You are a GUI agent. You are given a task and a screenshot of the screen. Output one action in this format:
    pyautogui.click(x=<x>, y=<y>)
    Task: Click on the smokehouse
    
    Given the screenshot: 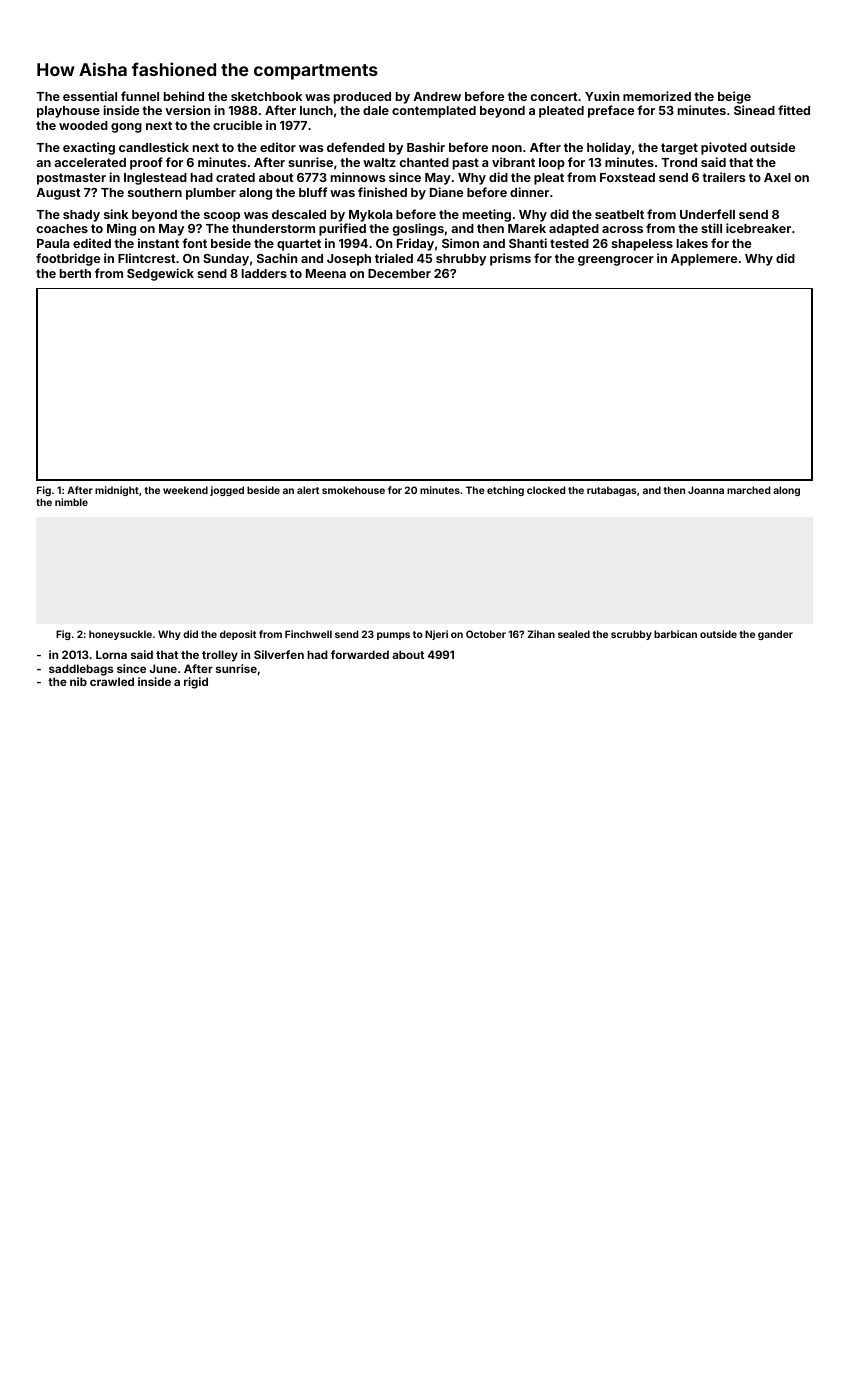 What is the action you would take?
    pyautogui.click(x=353, y=490)
